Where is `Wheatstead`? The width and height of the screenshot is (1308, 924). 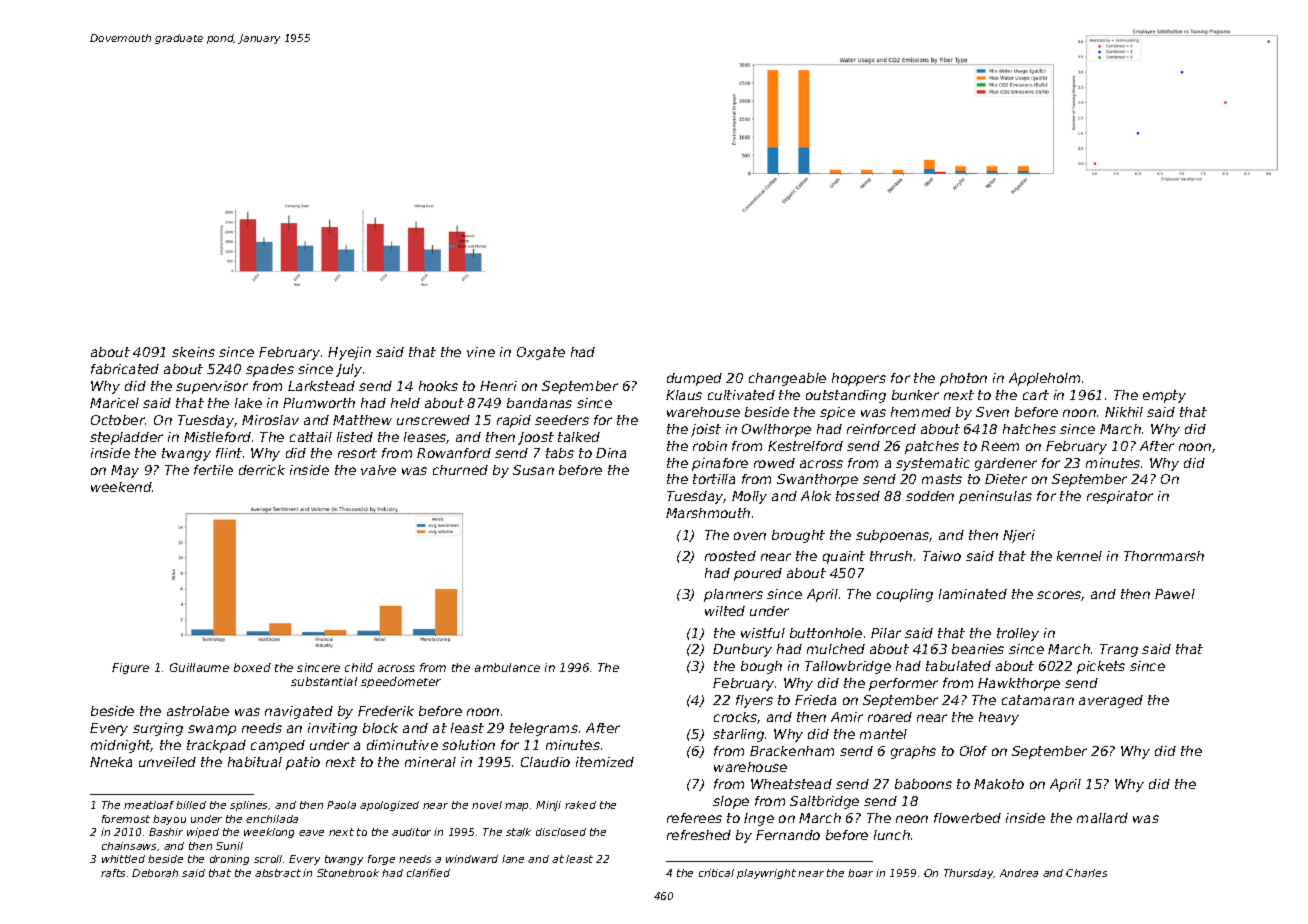 Wheatstead is located at coordinates (791, 784).
